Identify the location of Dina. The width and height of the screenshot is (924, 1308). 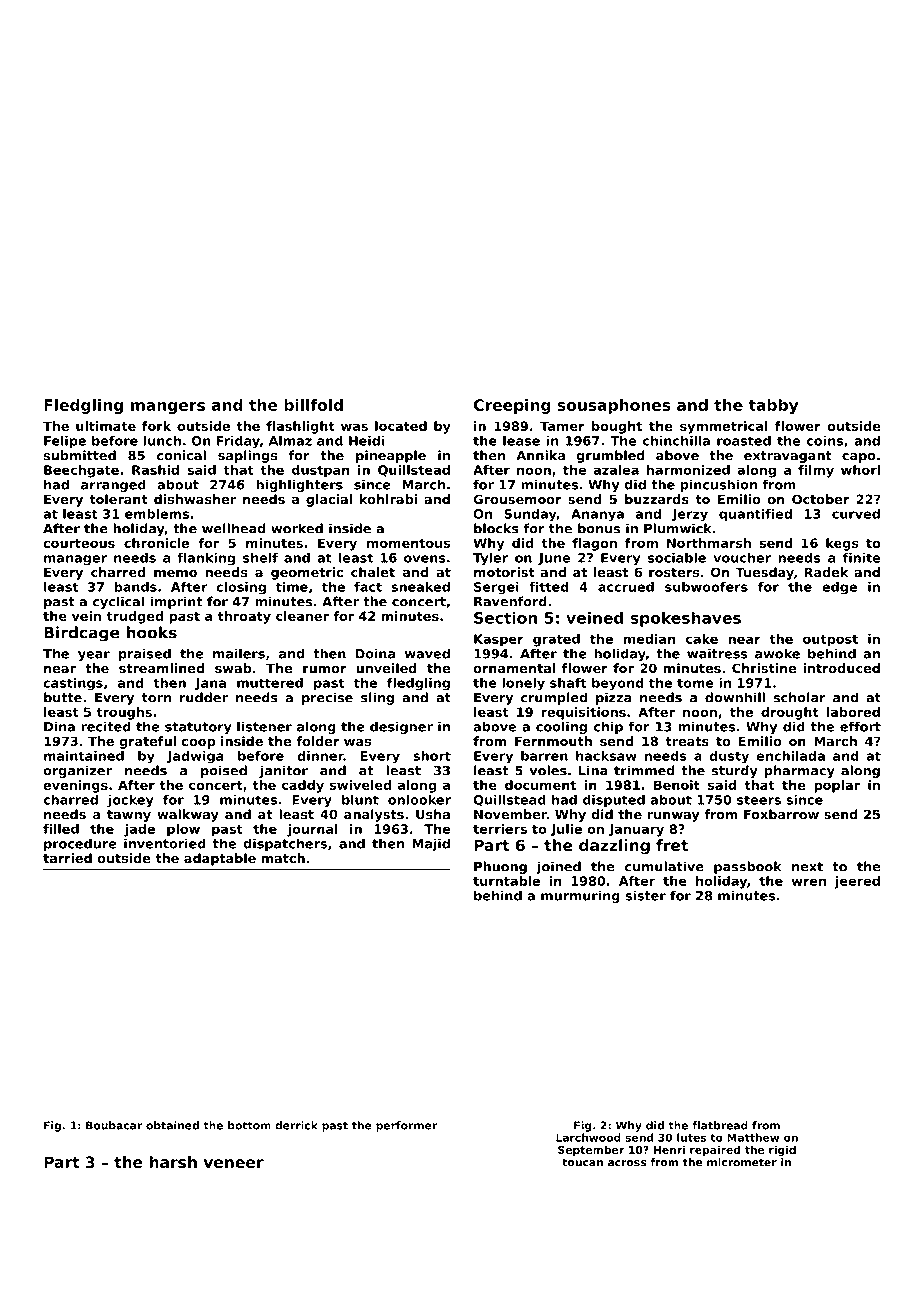
(59, 726).
